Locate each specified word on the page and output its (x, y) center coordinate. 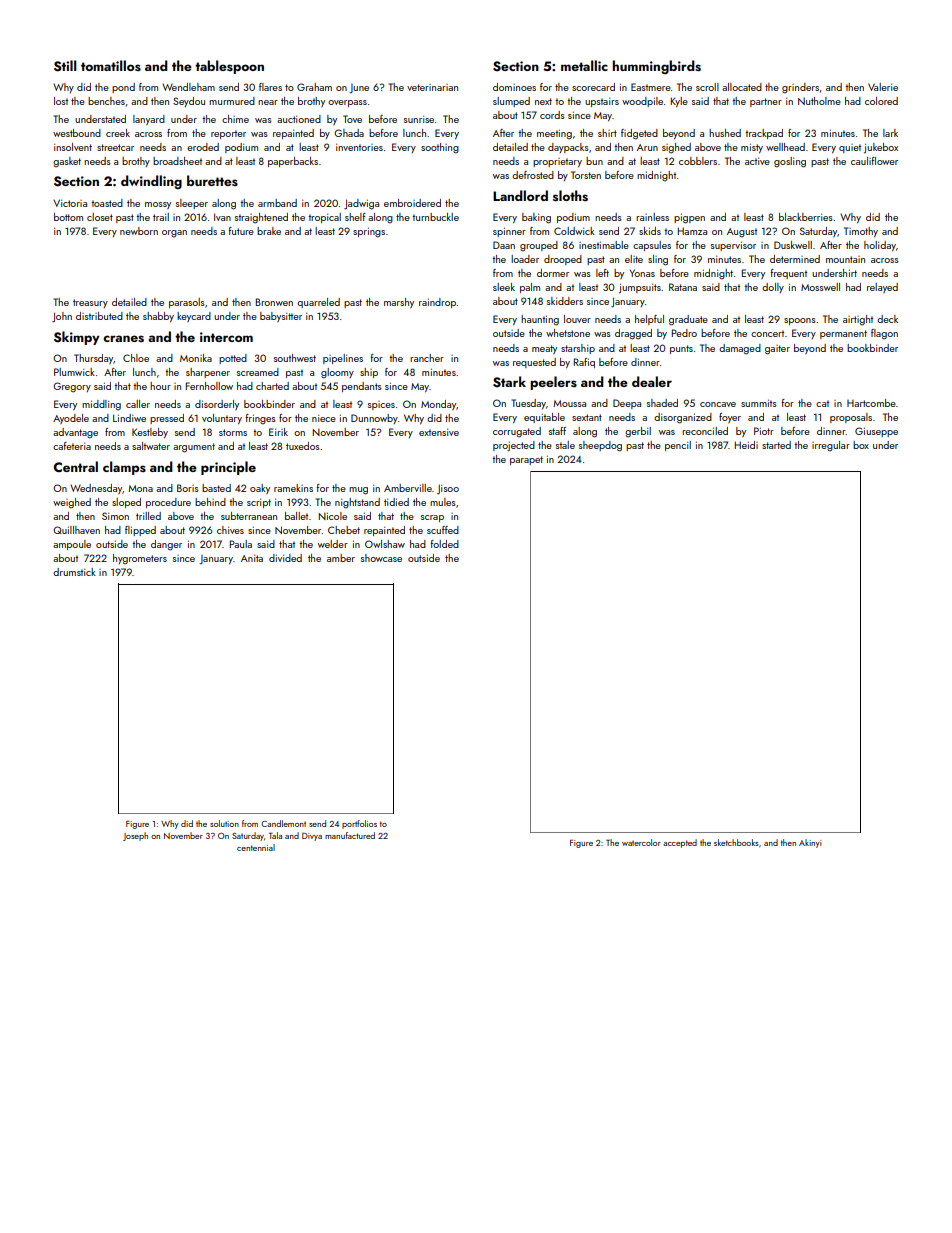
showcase (381, 558)
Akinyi (810, 843)
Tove (352, 119)
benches (106, 101)
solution (224, 823)
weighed (72, 503)
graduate (688, 320)
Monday (438, 405)
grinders (800, 88)
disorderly (217, 405)
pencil (678, 446)
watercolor (641, 842)
